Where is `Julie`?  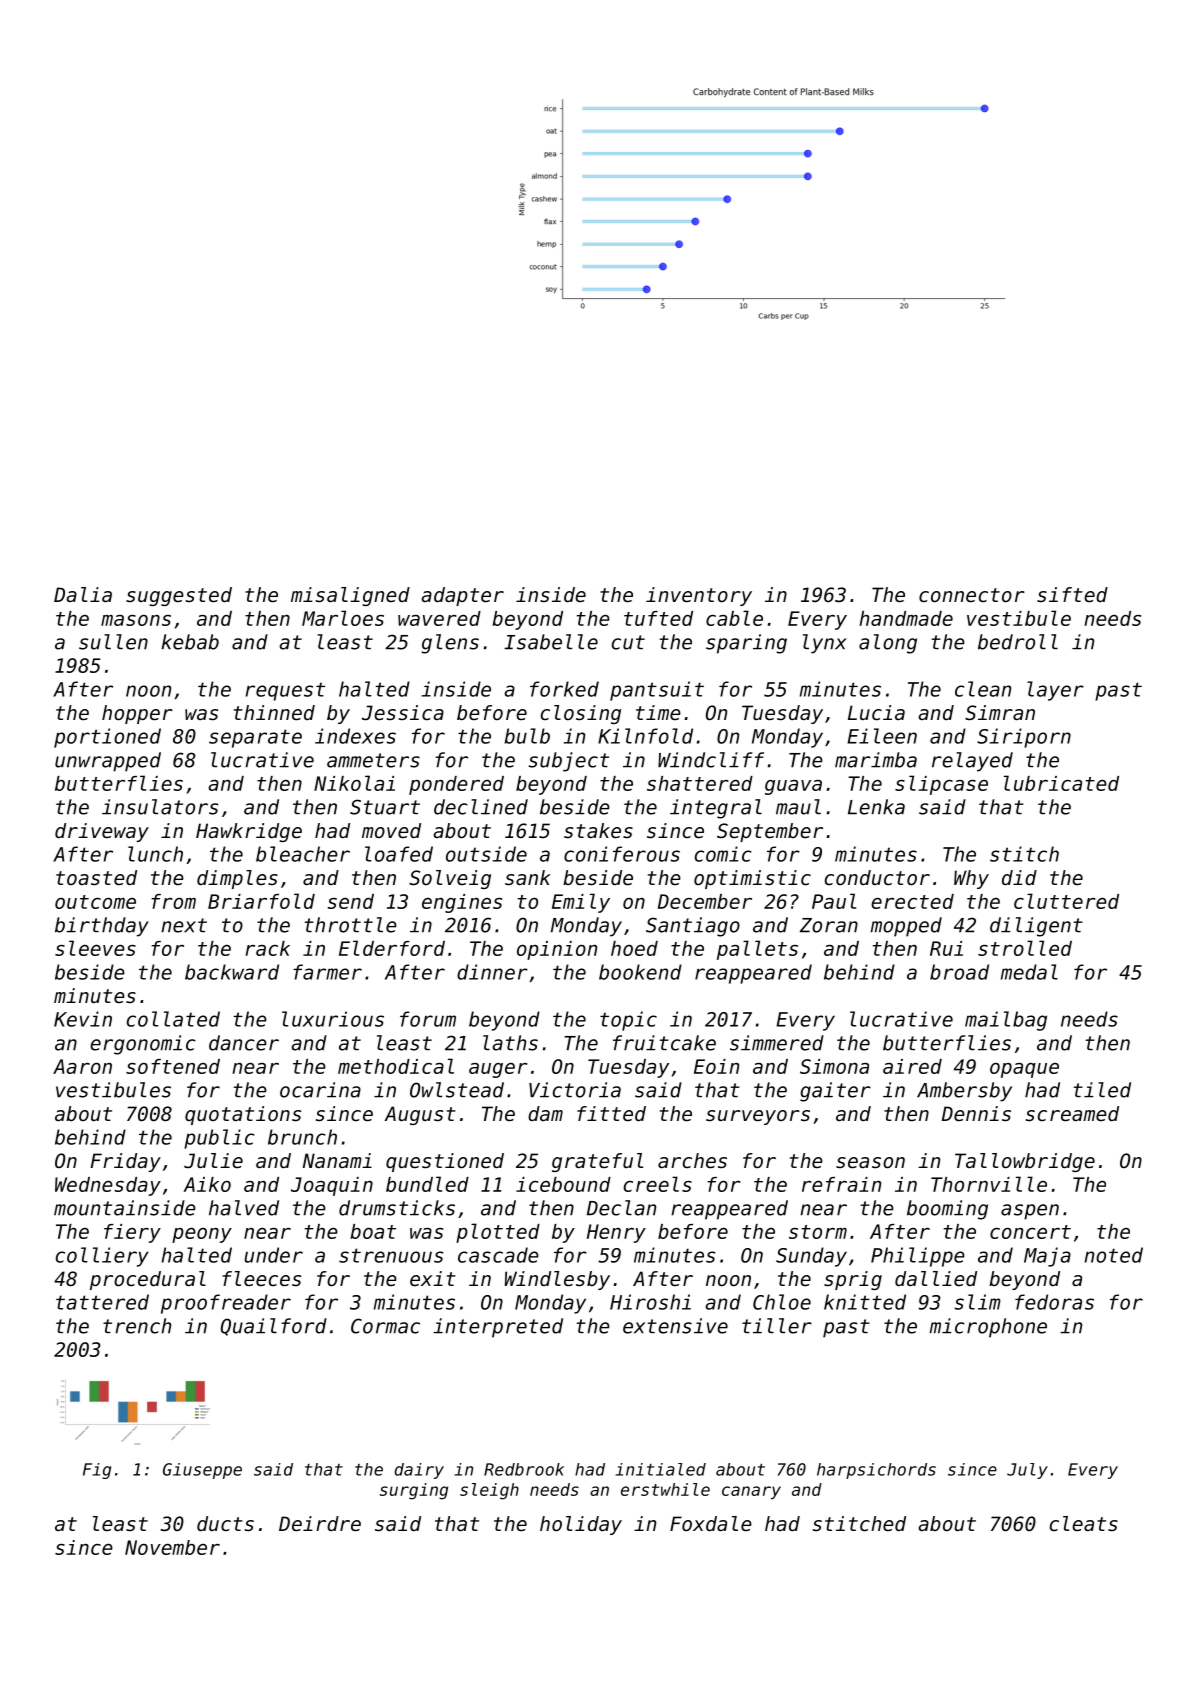 Julie is located at coordinates (213, 1161).
